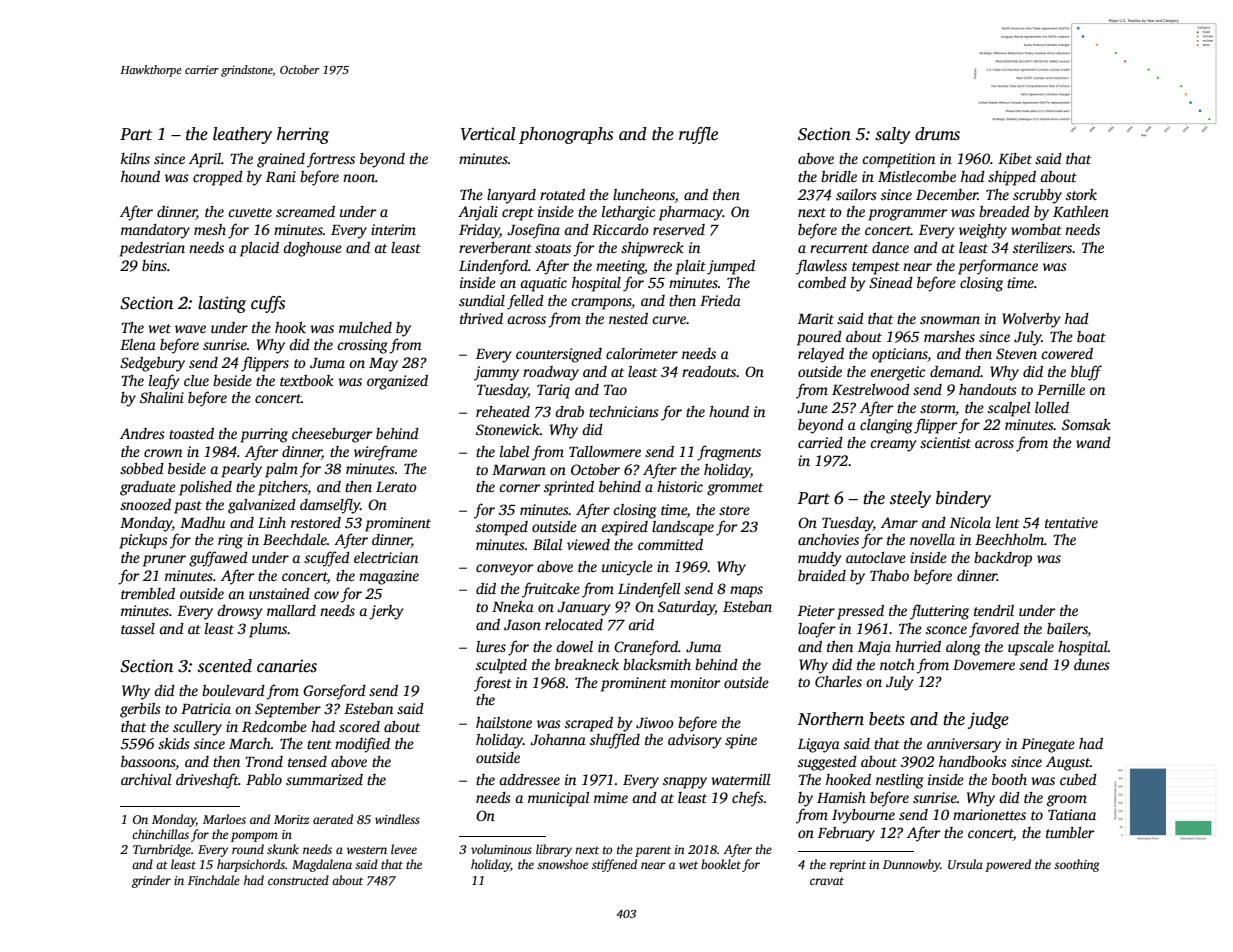 The width and height of the page is (1233, 952). I want to click on toasted, so click(191, 433).
